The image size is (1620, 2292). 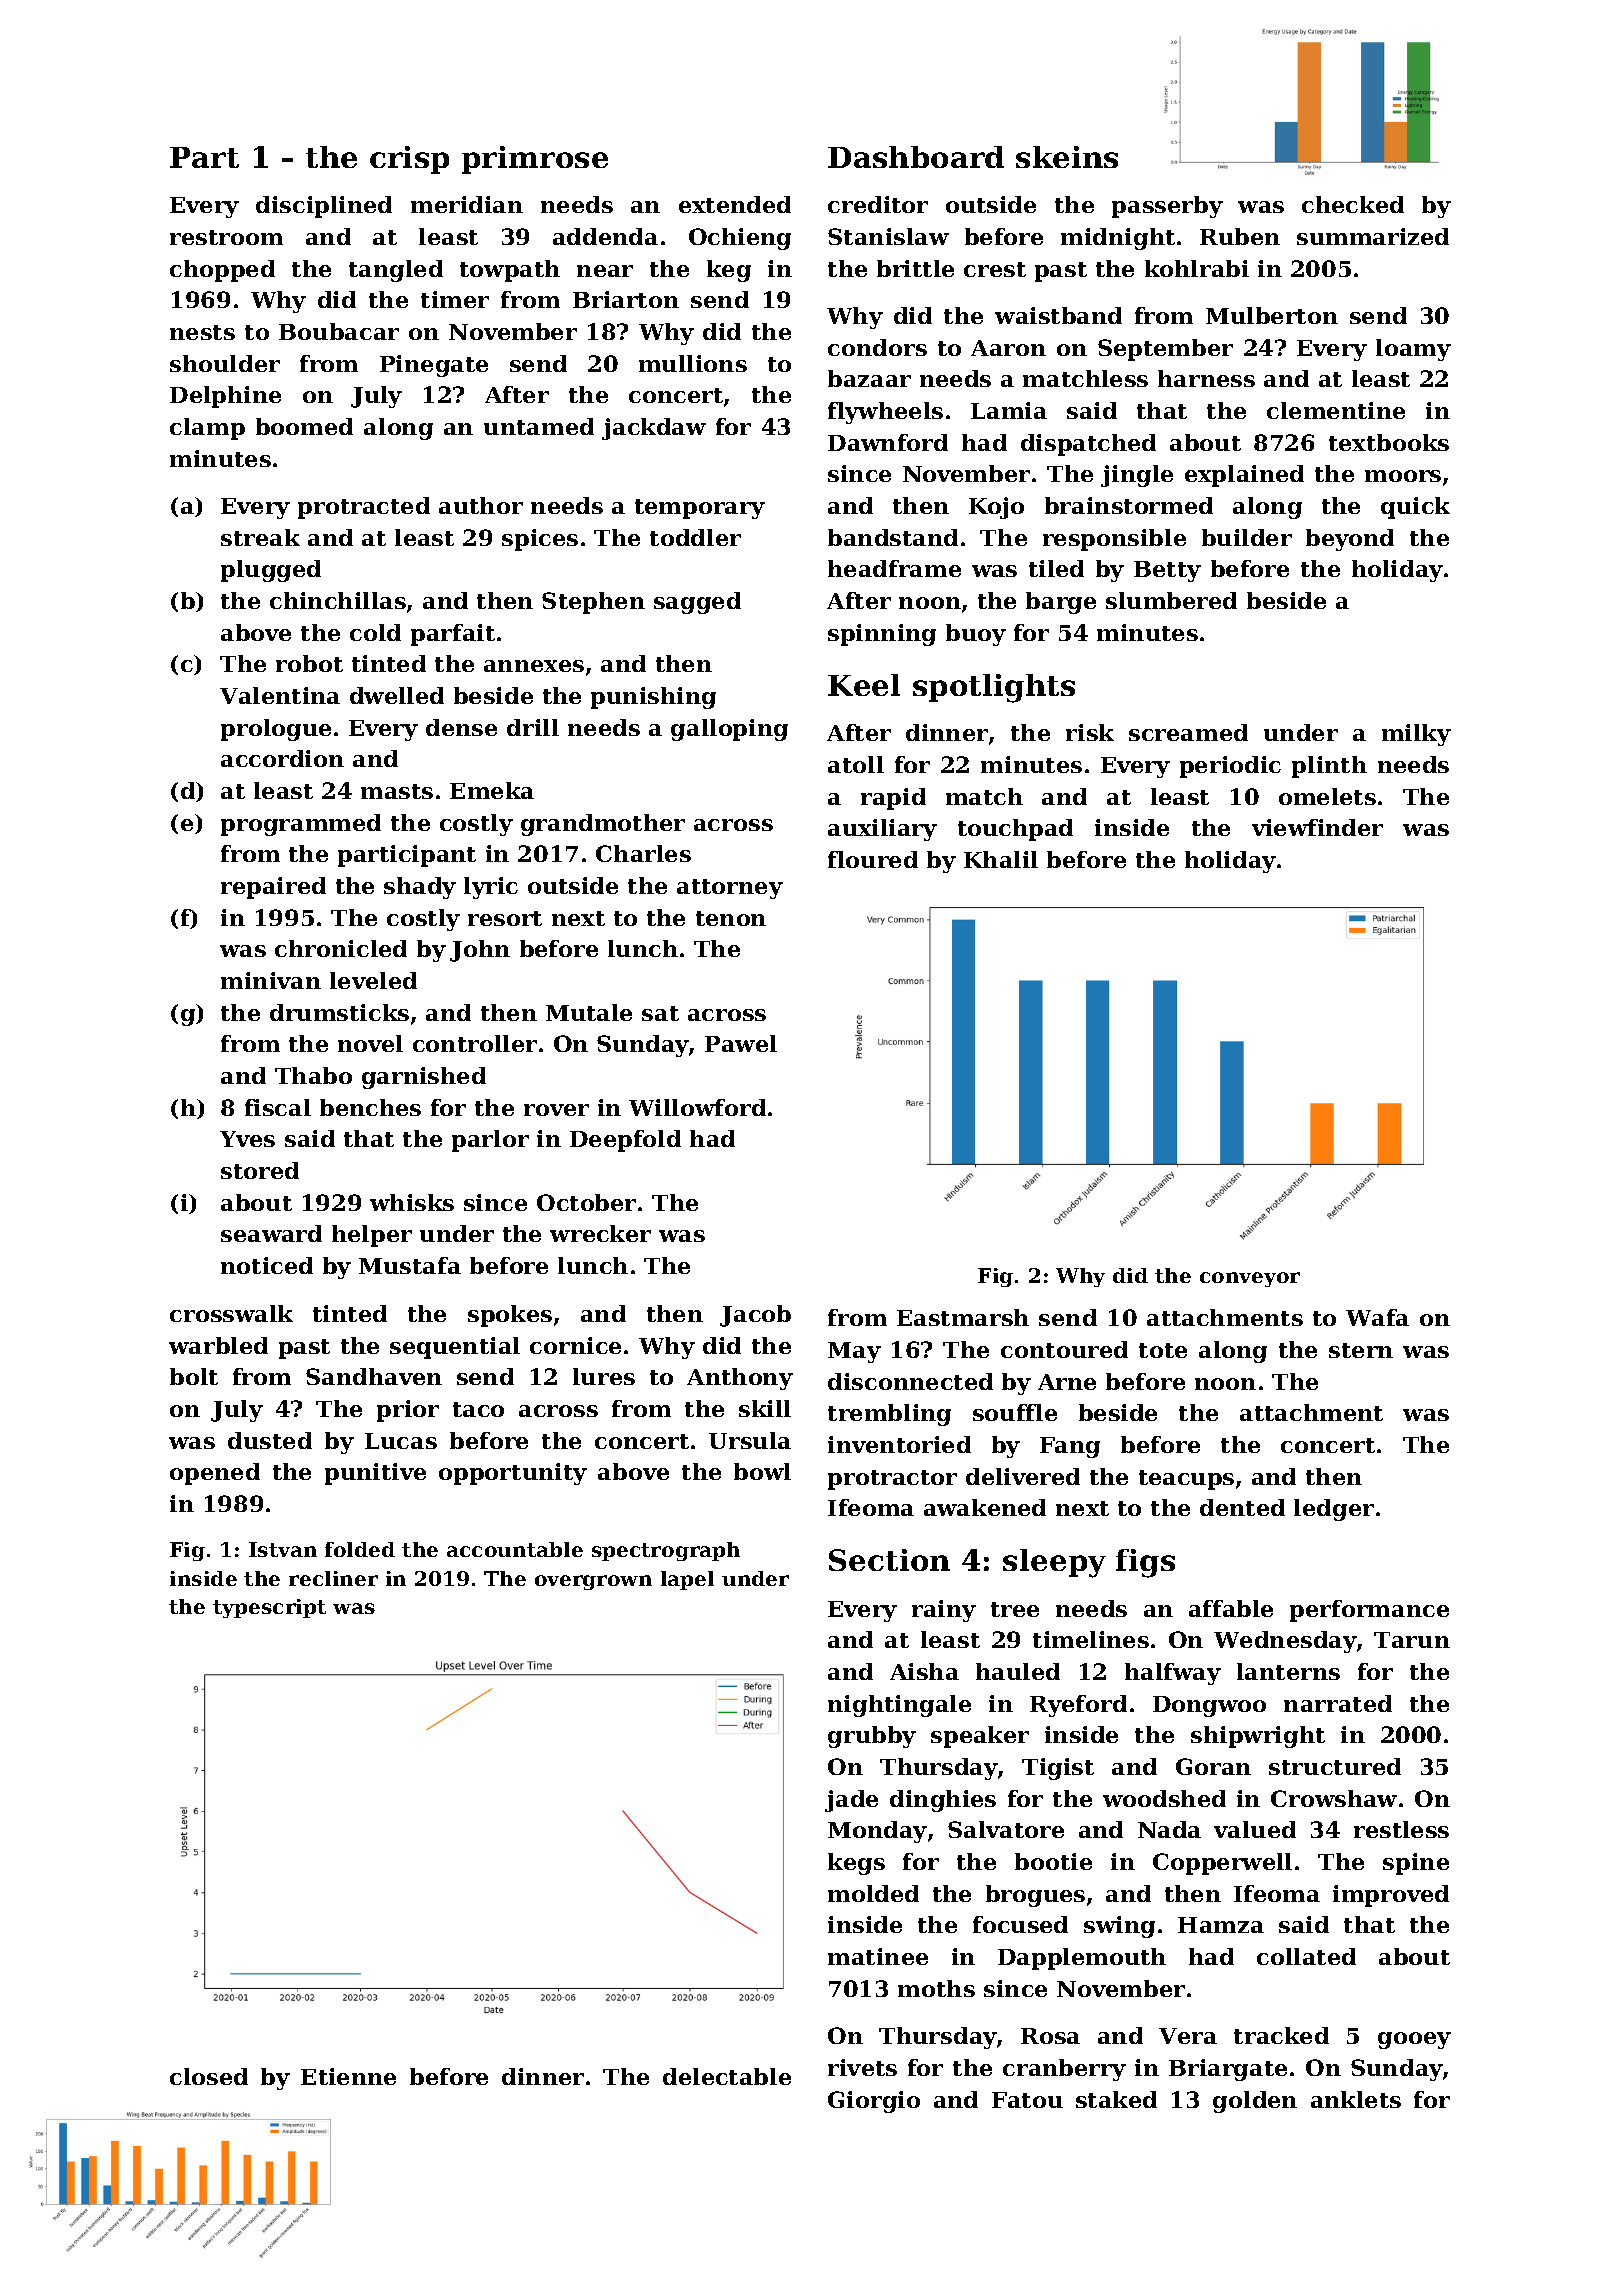 What do you see at coordinates (226, 237) in the page?
I see `restroom` at bounding box center [226, 237].
